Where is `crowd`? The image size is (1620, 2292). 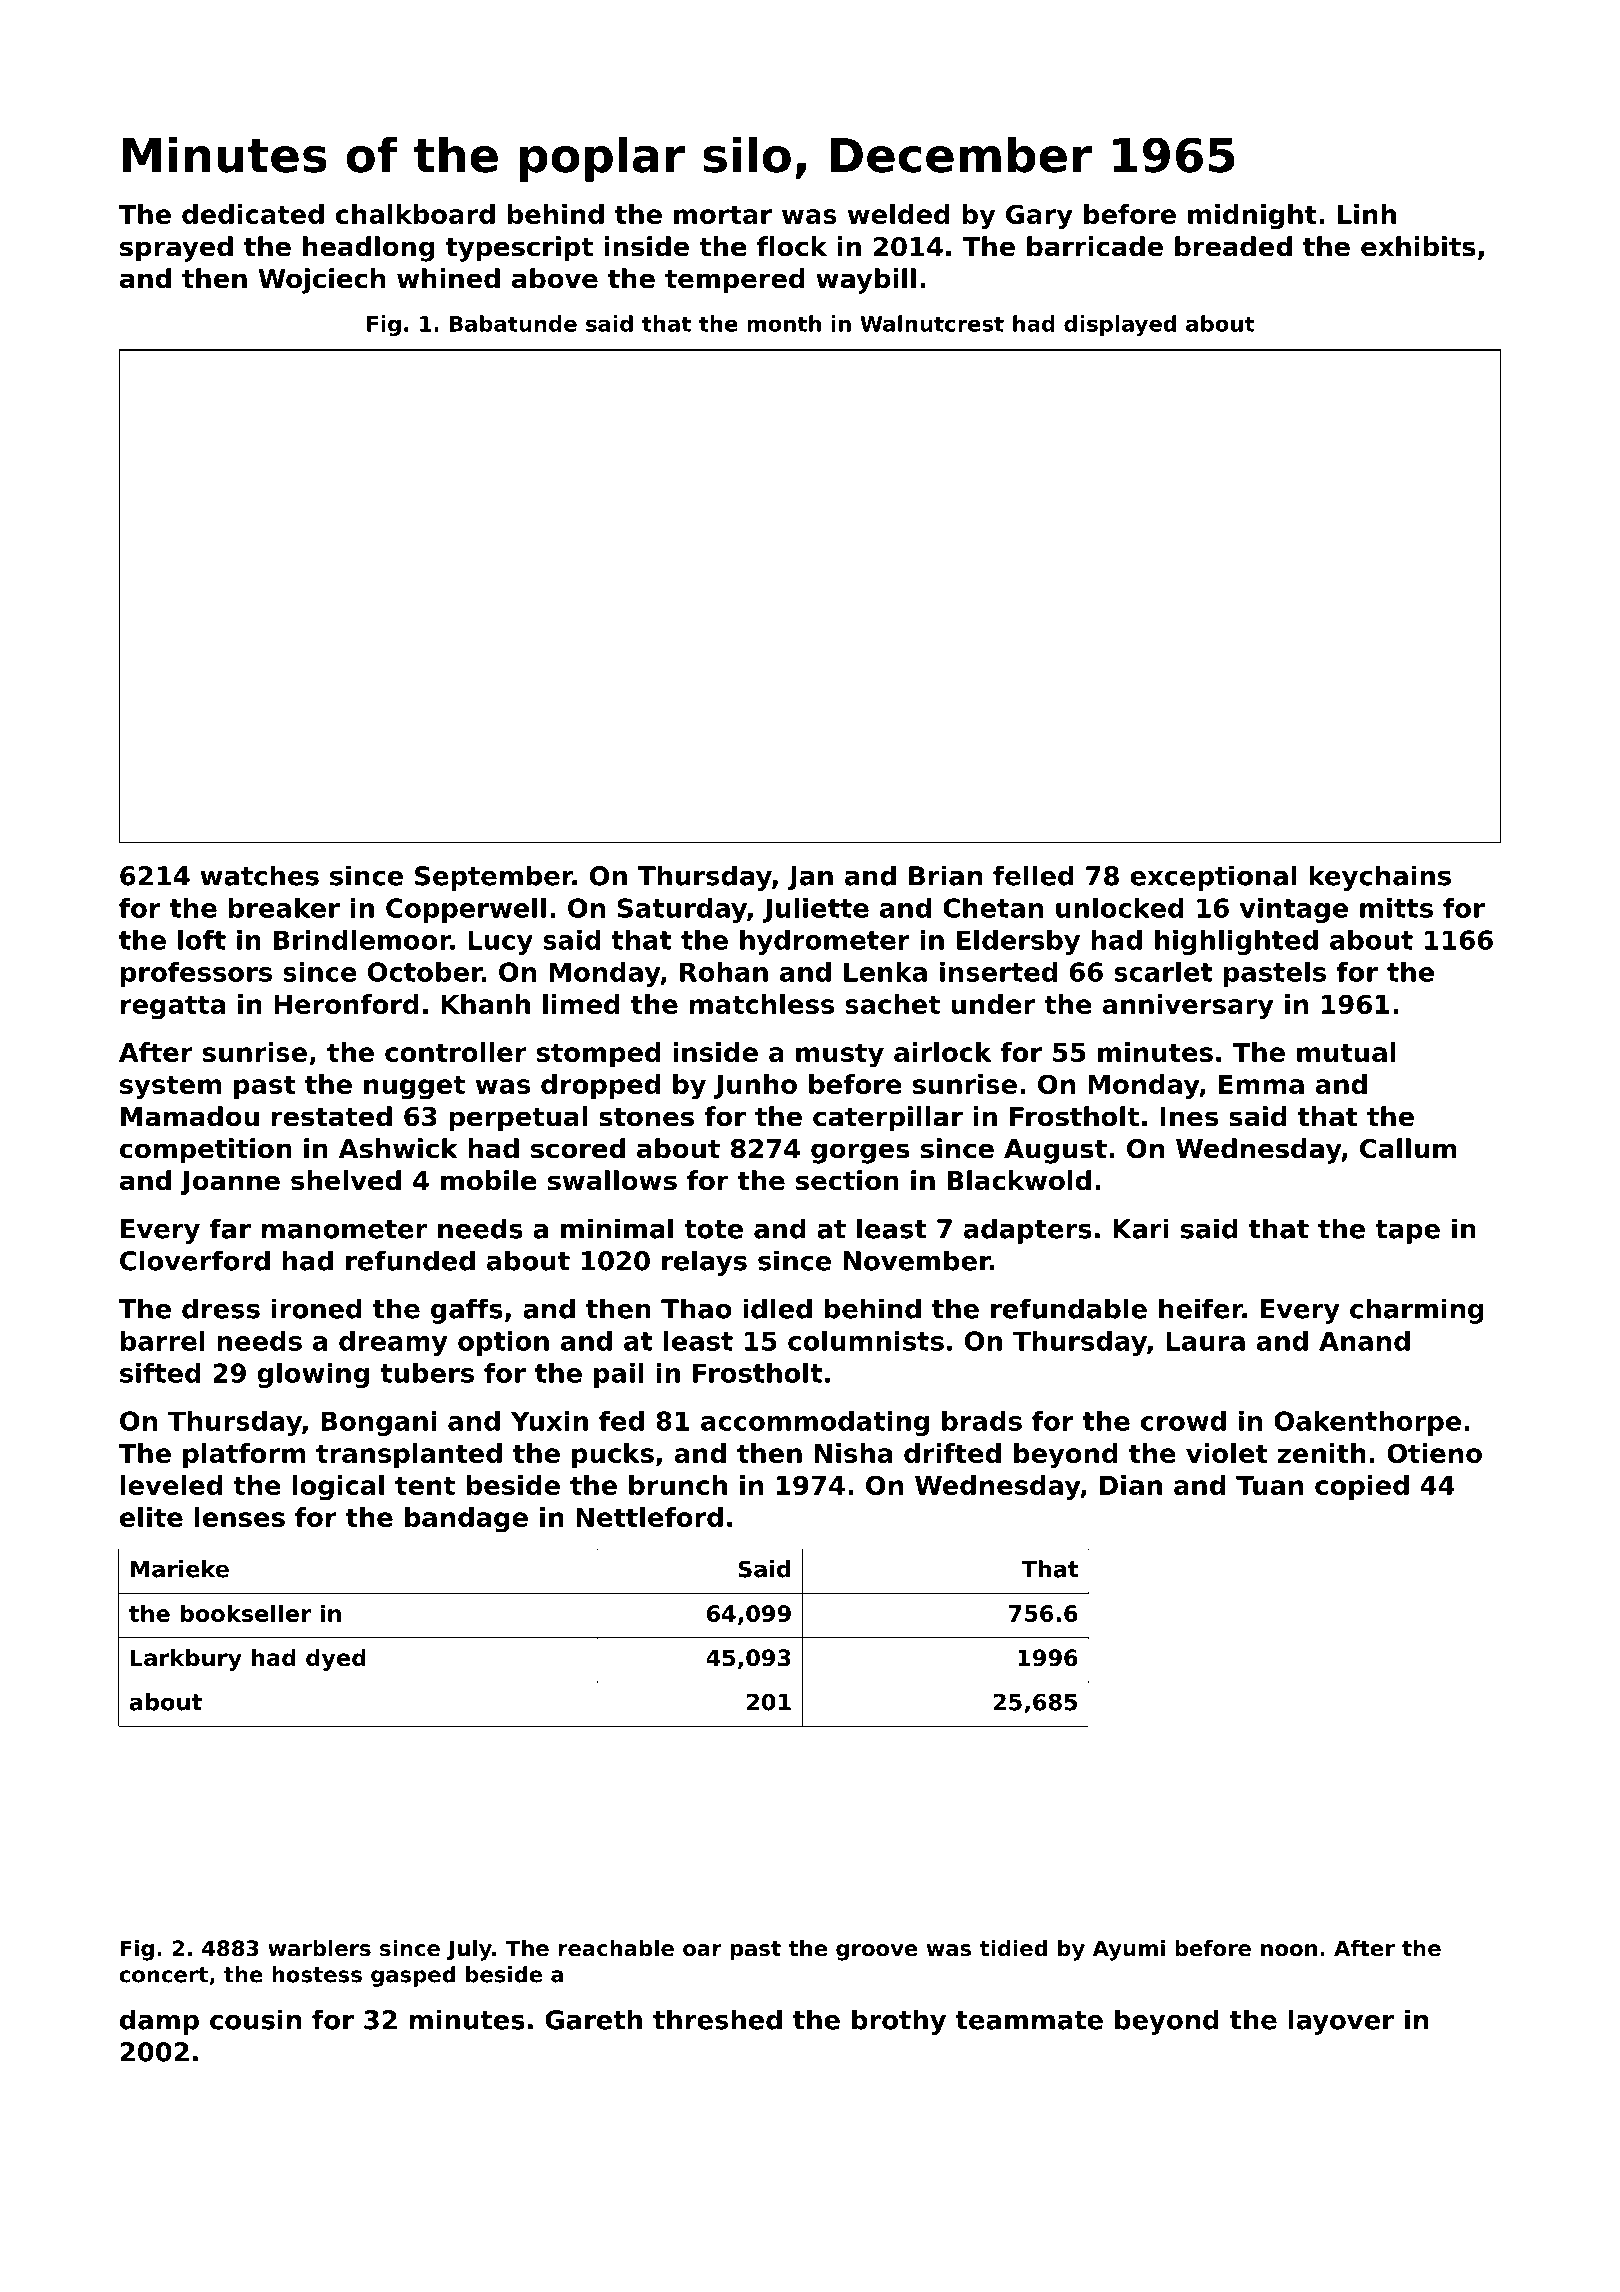
crowd is located at coordinates (1183, 1421).
